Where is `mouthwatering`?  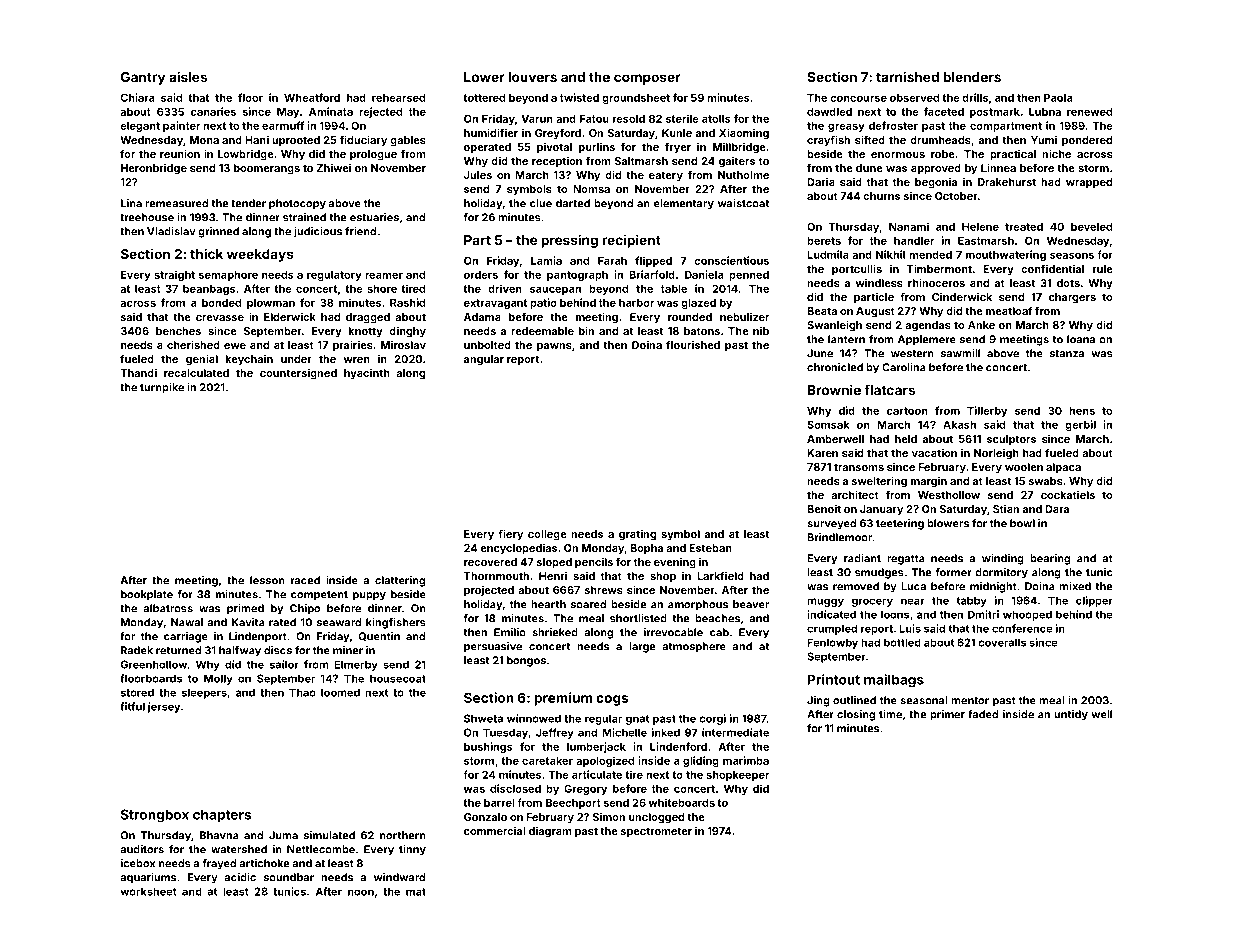
mouthwatering is located at coordinates (1006, 255).
